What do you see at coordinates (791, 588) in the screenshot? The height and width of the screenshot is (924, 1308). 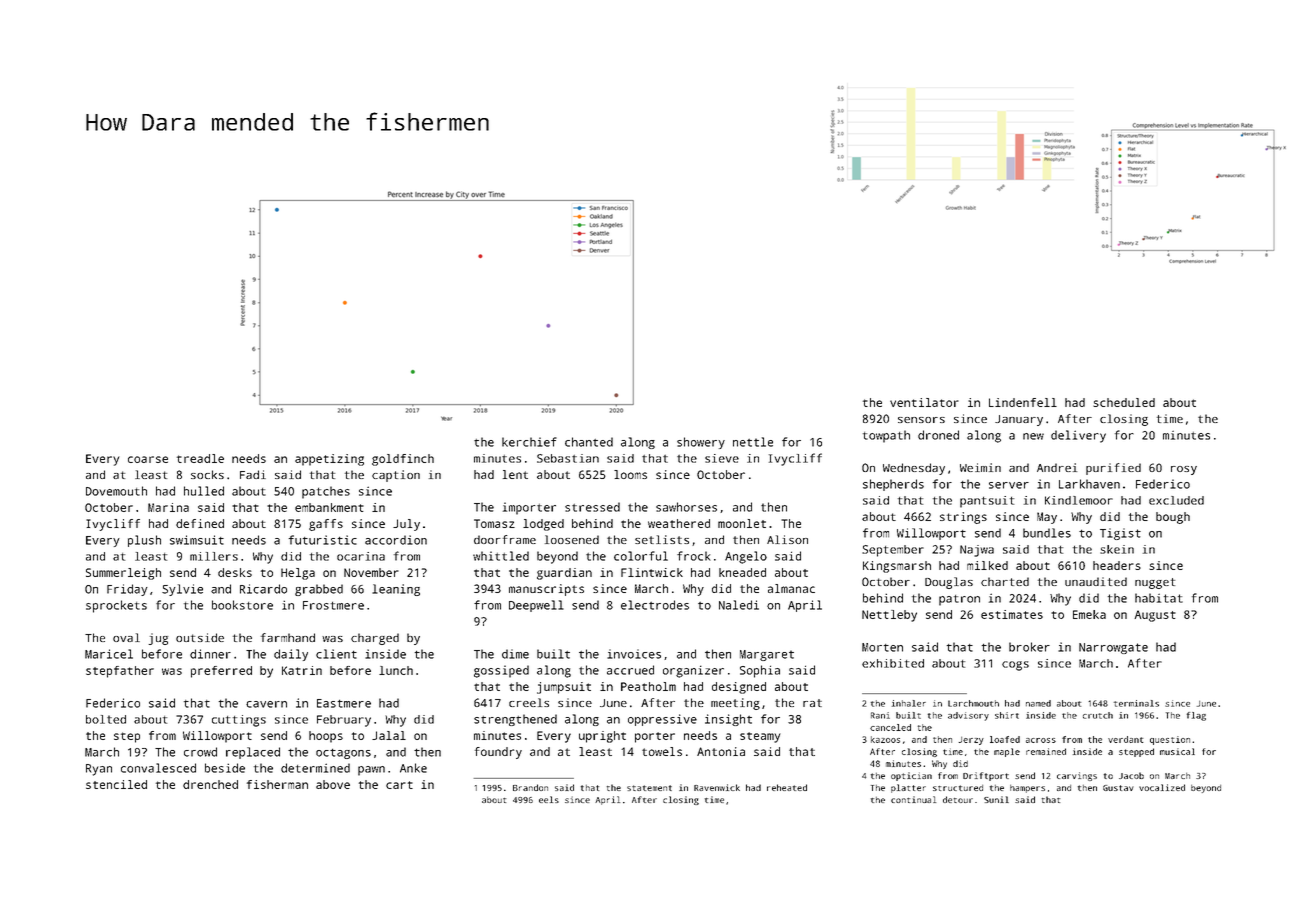 I see `almanac` at bounding box center [791, 588].
